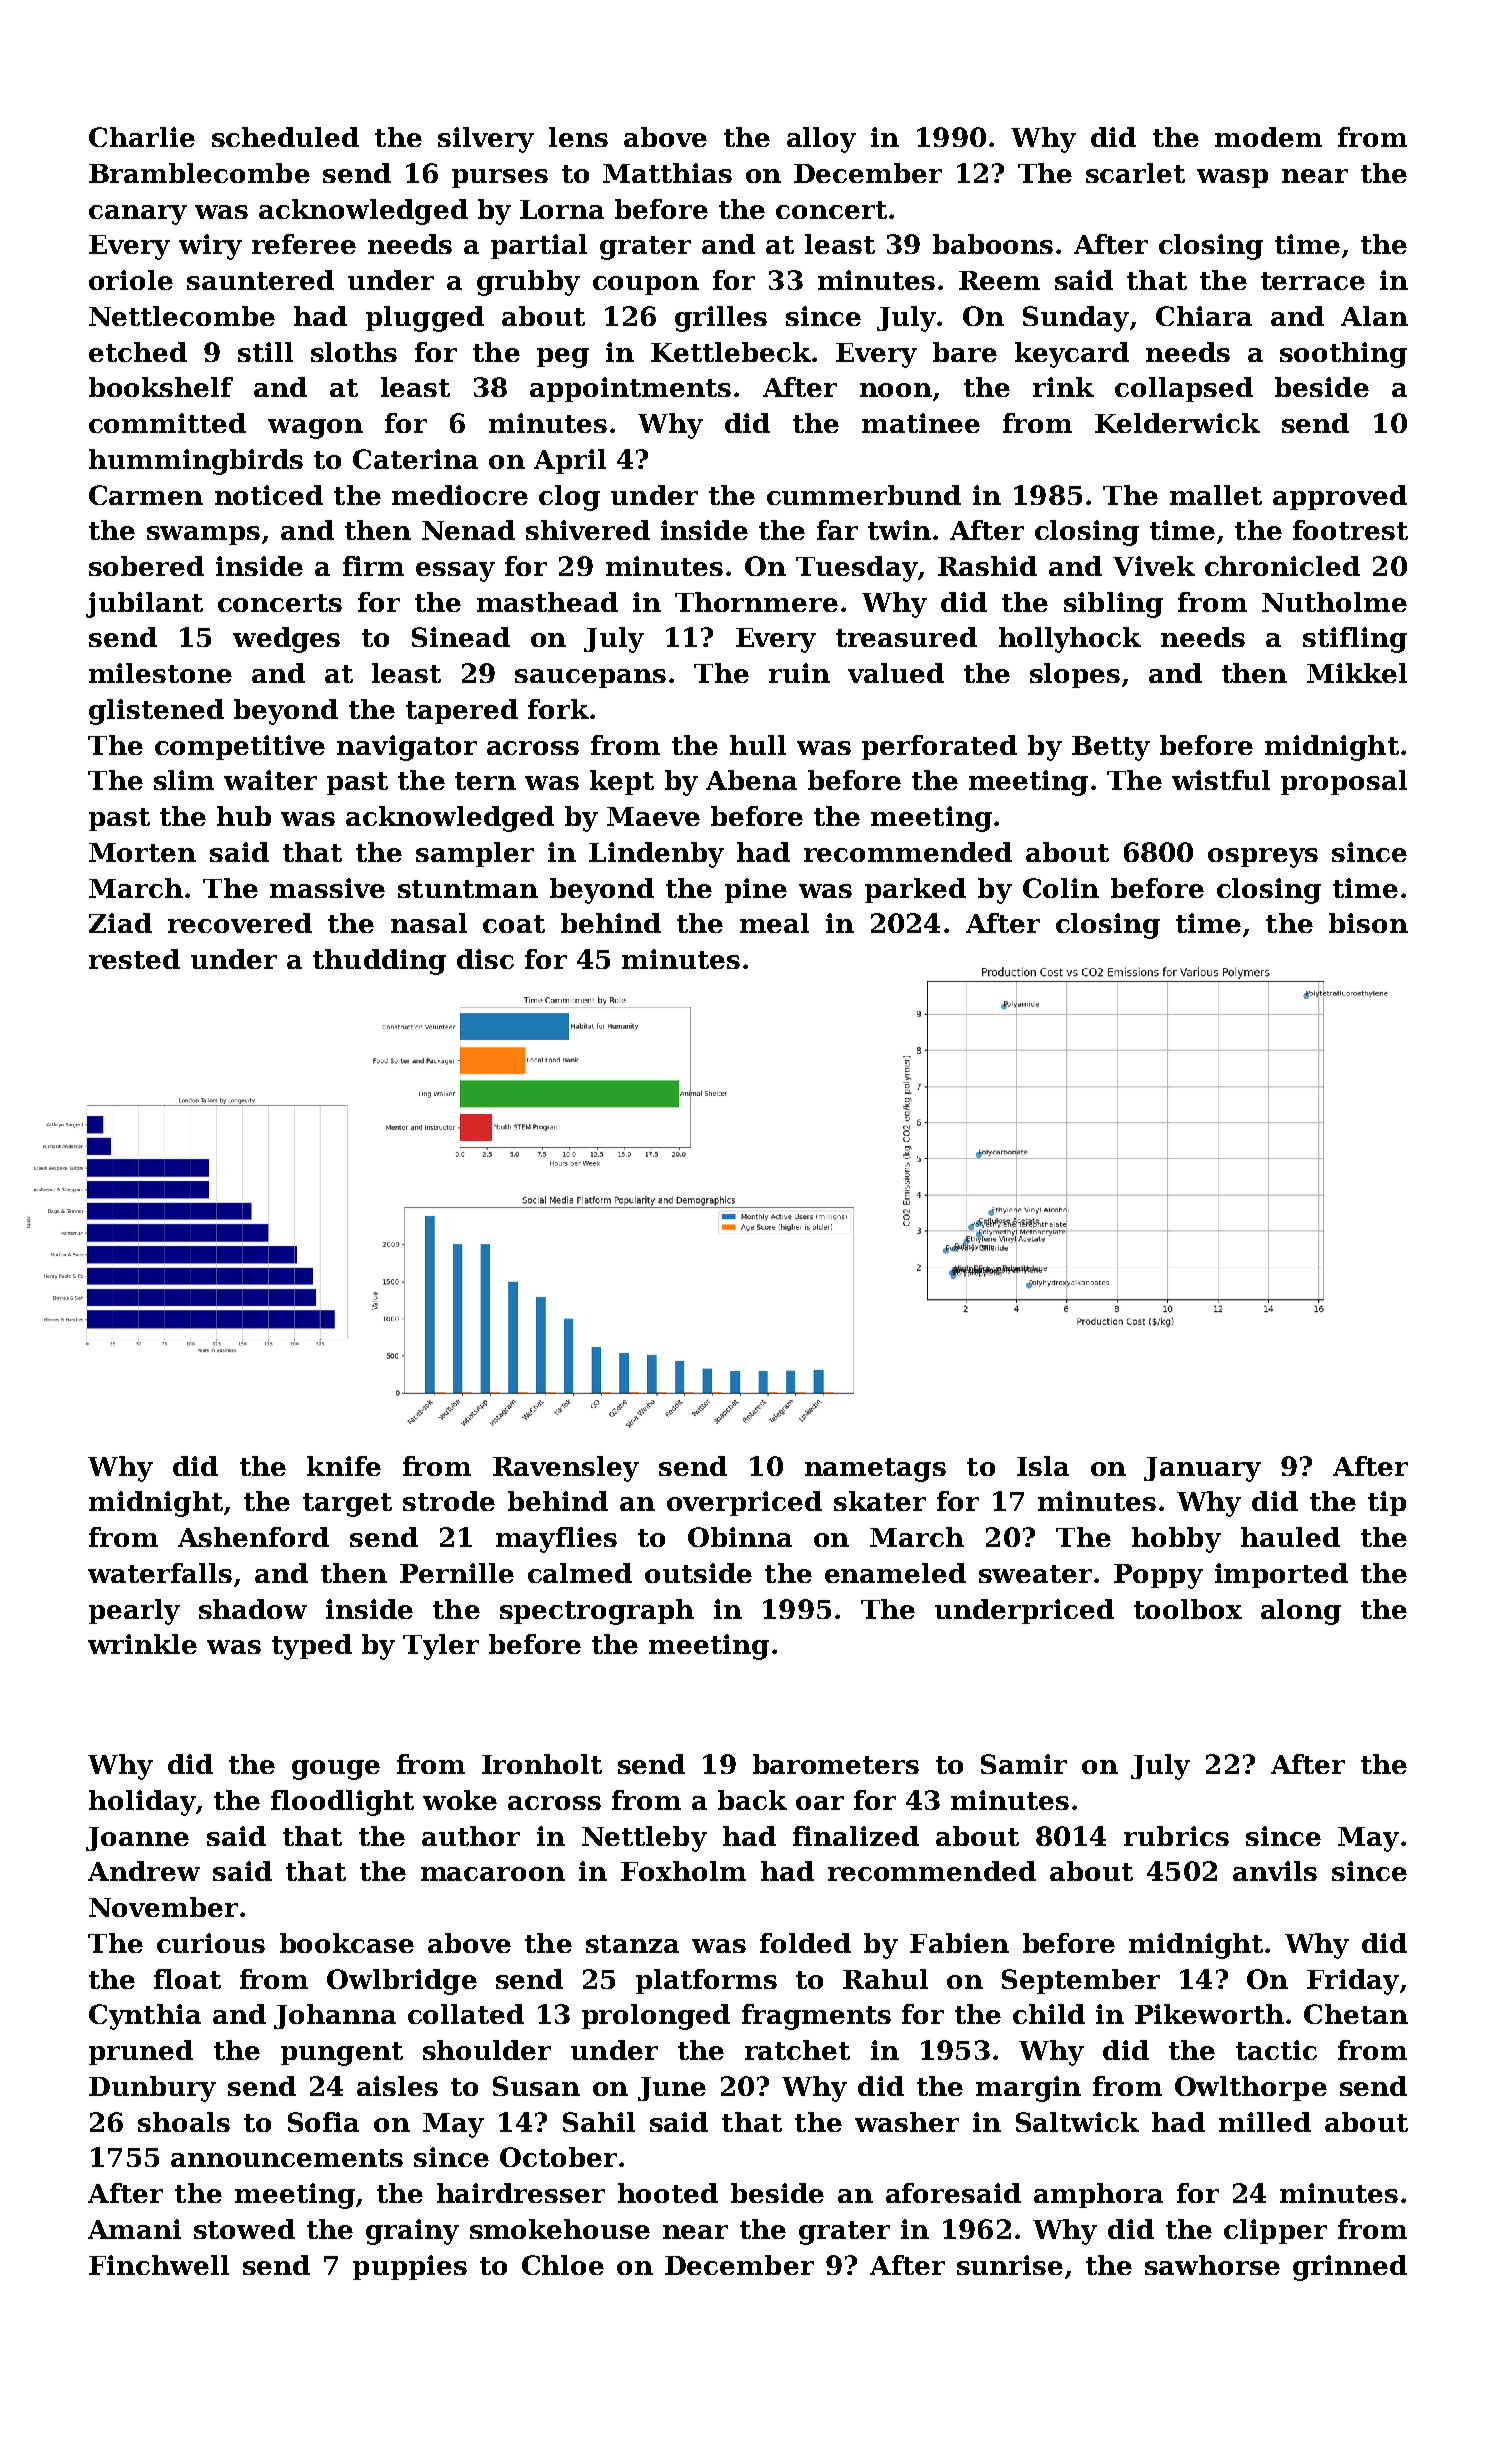 The image size is (1496, 2464). I want to click on Finchwell, so click(159, 2265).
